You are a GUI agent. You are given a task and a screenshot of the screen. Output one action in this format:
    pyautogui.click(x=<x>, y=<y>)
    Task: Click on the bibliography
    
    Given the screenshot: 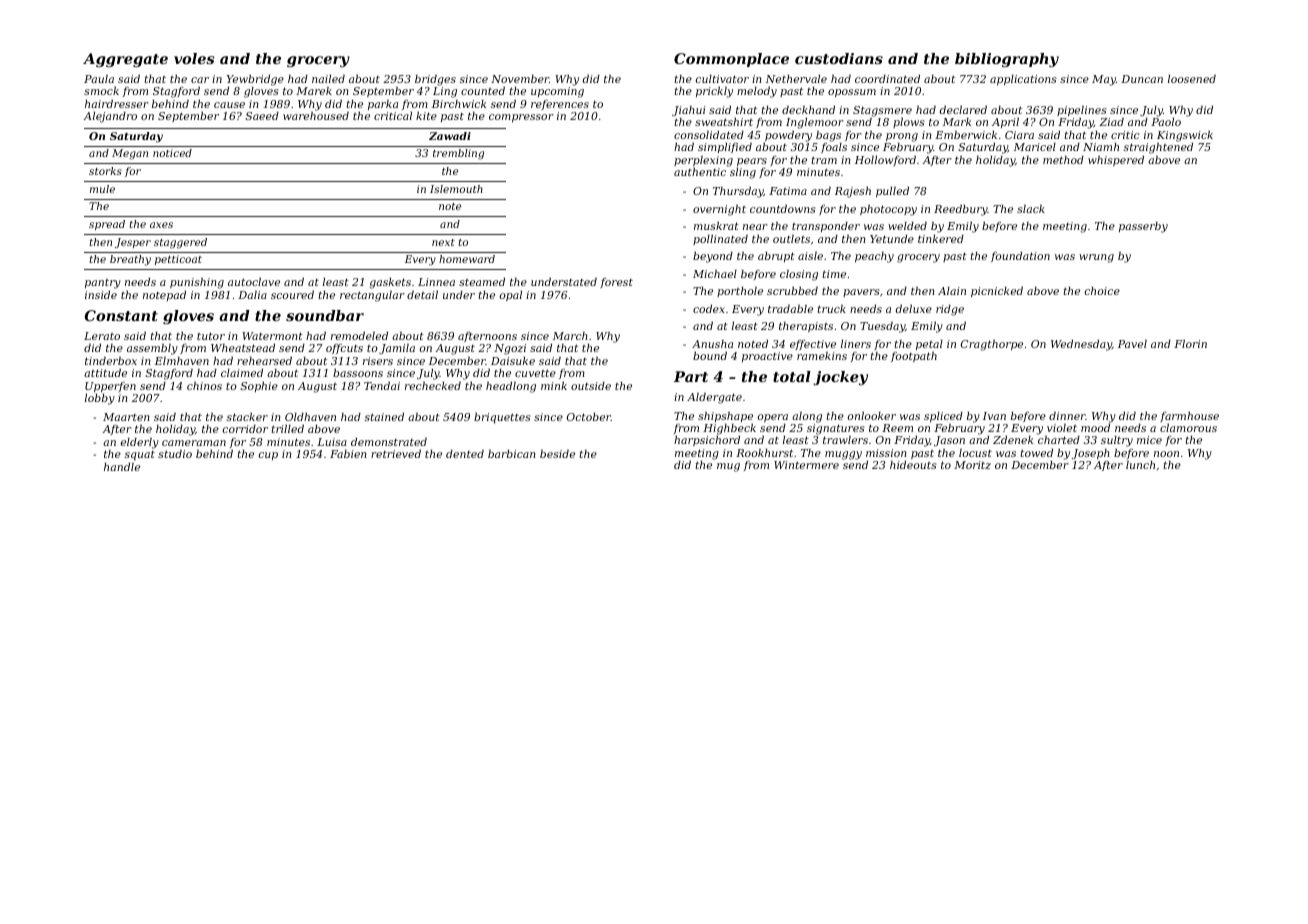 What is the action you would take?
    pyautogui.click(x=1007, y=60)
